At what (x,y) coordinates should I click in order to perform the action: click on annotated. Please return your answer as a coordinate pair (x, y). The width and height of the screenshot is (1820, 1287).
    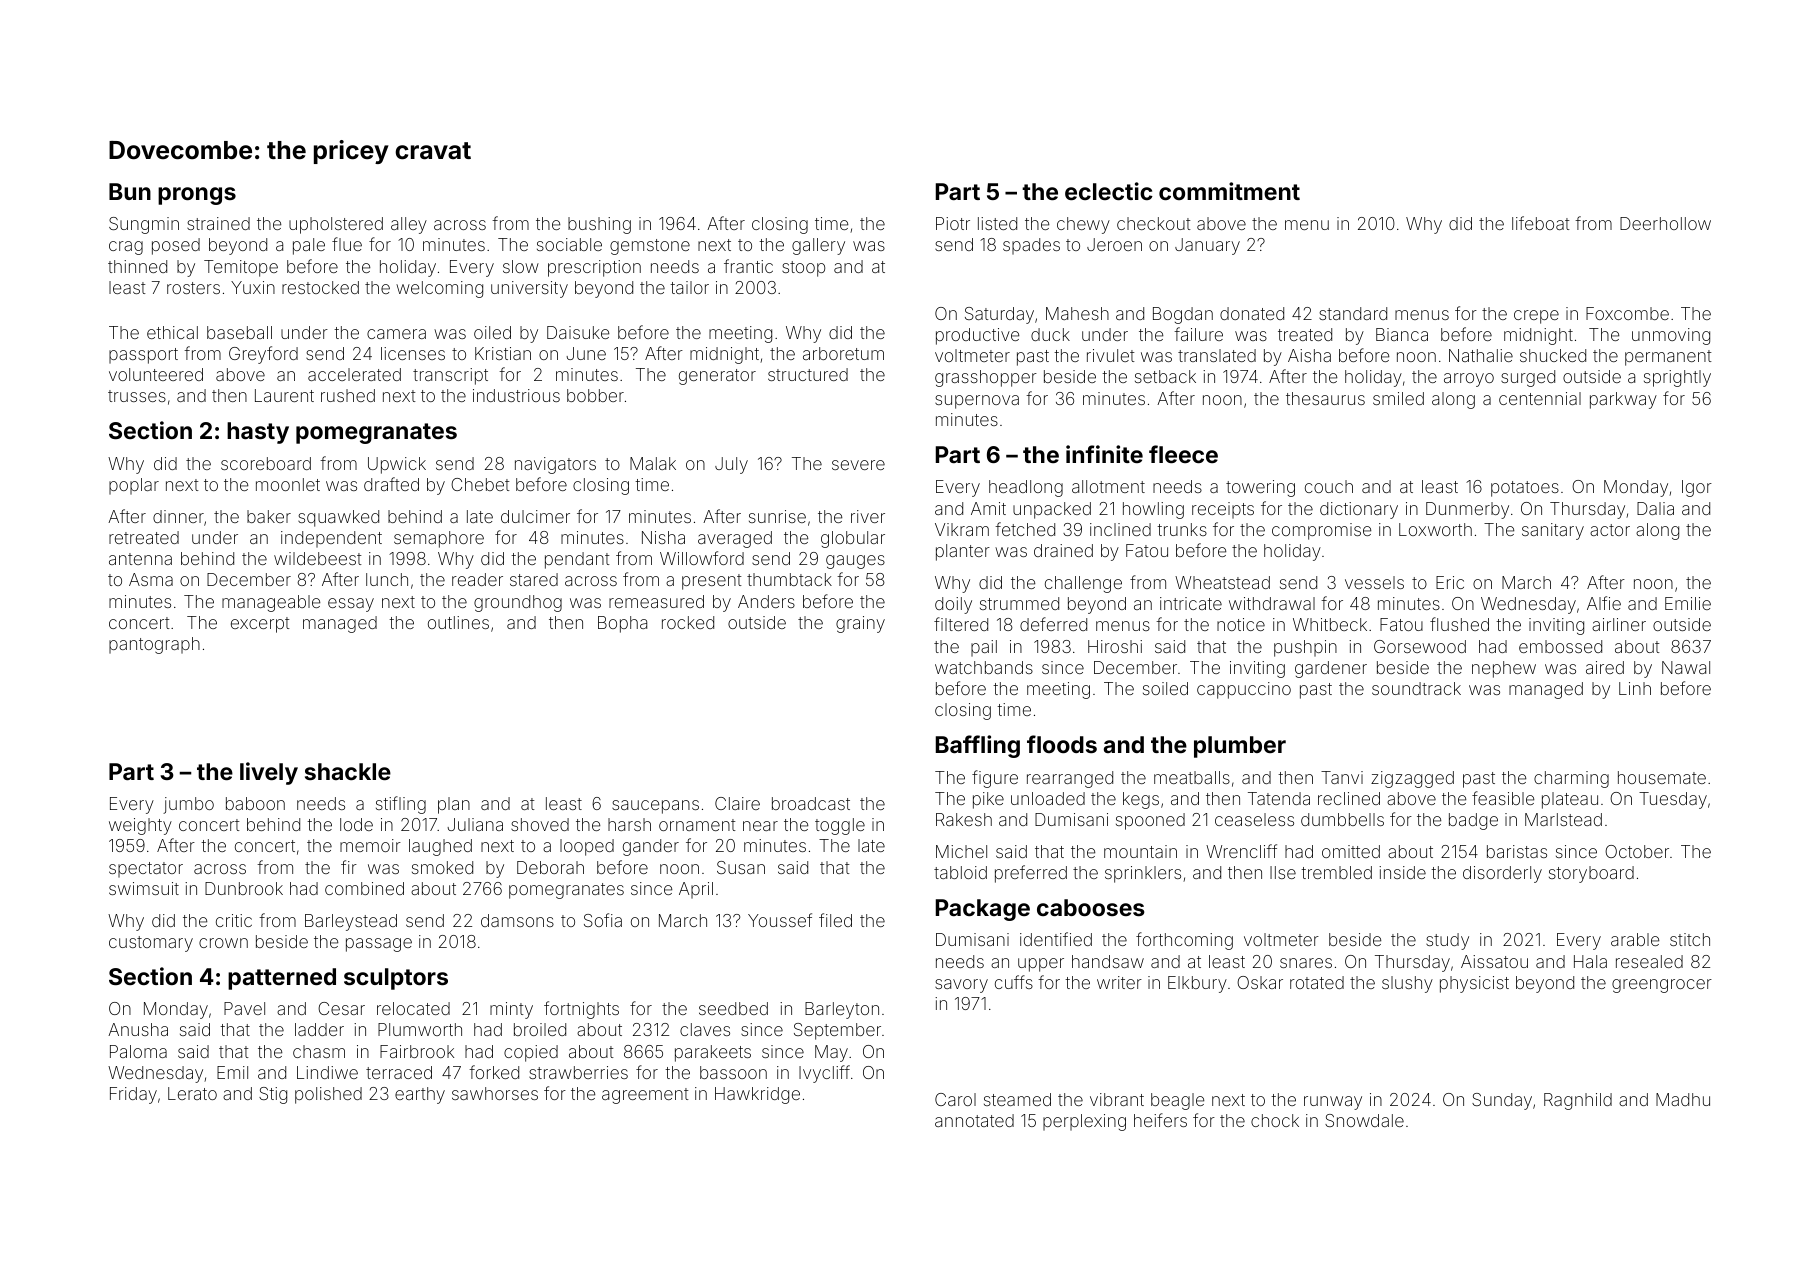
    Looking at the image, I should click on (974, 1120).
